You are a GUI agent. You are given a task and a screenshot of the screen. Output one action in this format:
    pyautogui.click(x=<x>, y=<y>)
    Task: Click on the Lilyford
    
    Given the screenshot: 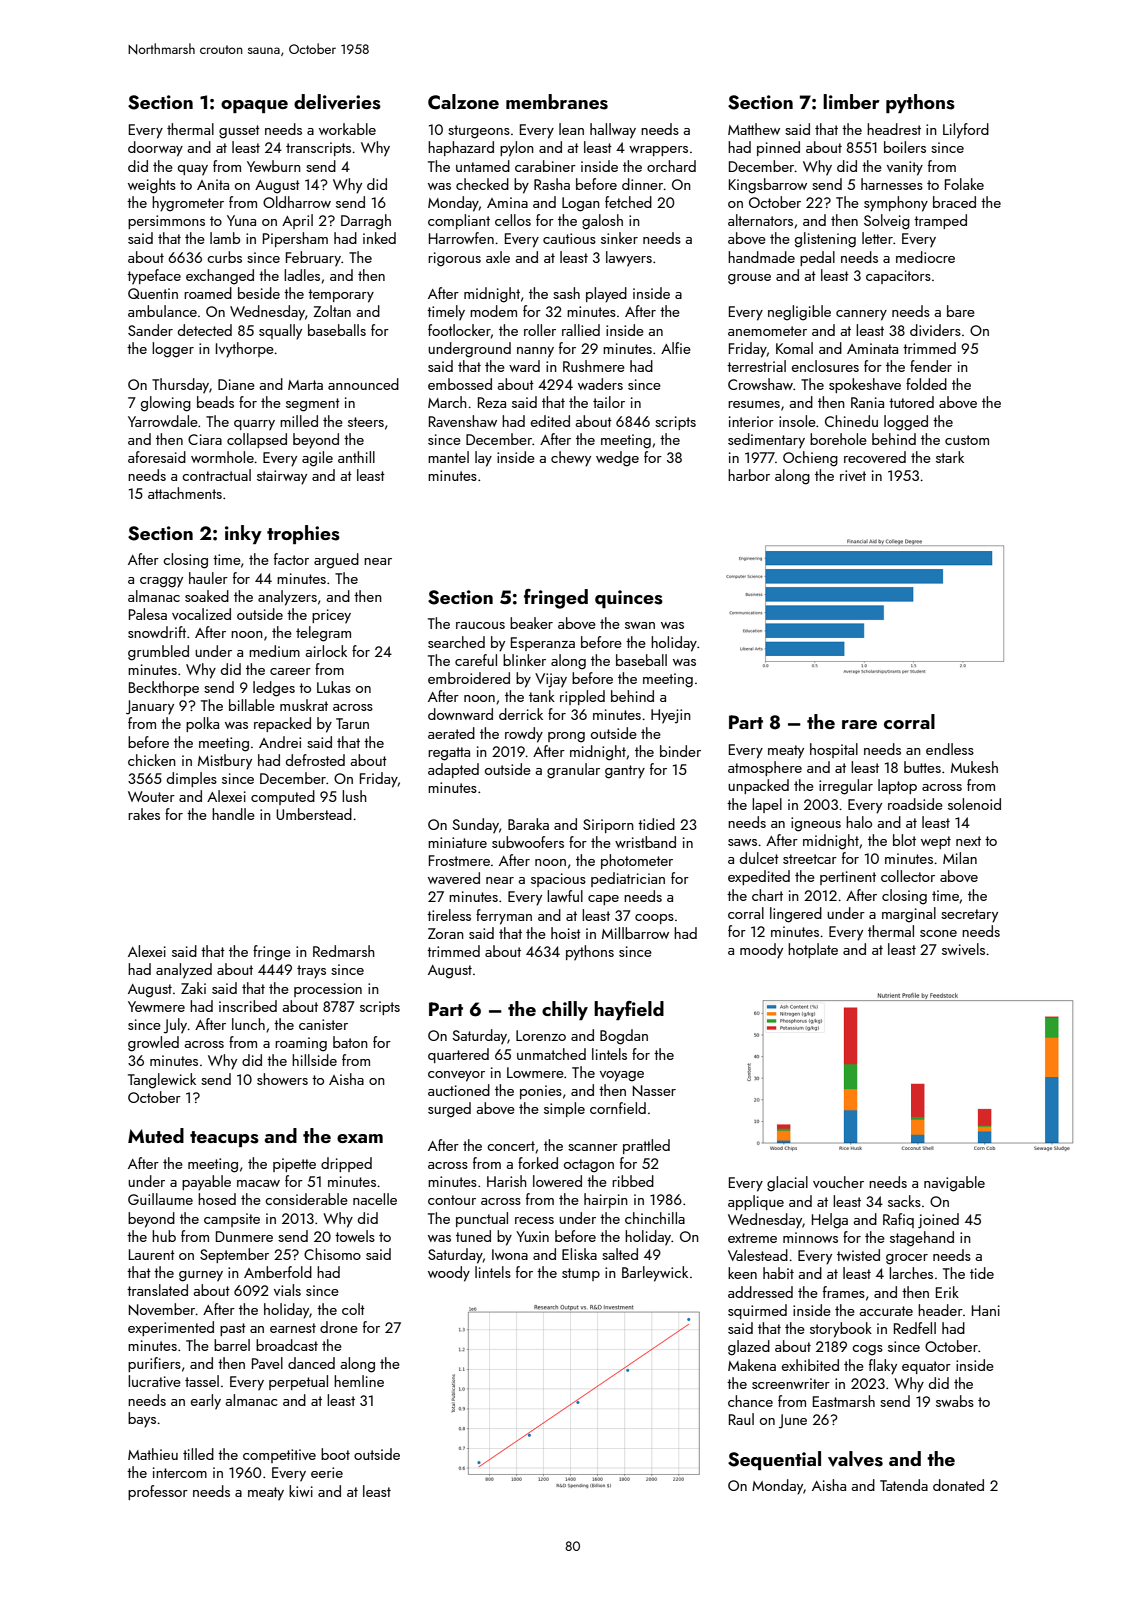 What is the action you would take?
    pyautogui.click(x=966, y=131)
